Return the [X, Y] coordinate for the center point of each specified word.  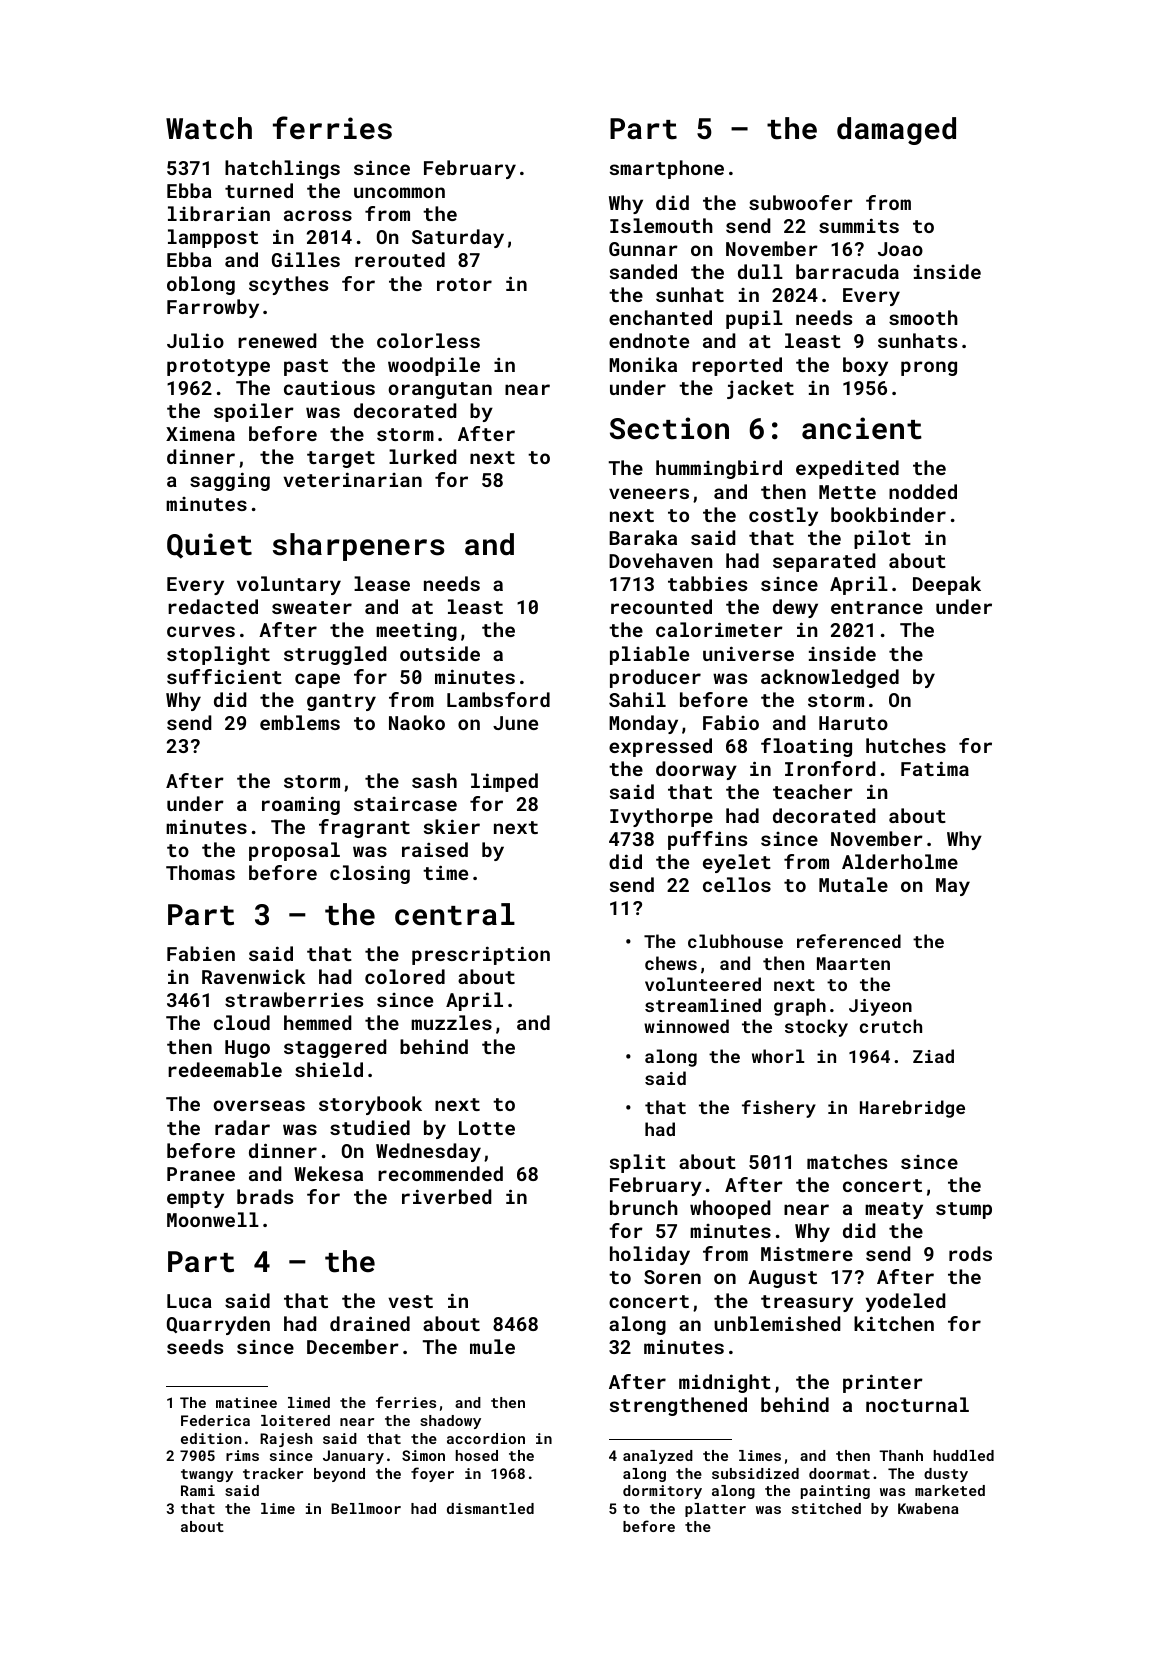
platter [715, 1510]
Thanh [901, 1455]
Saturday [458, 238]
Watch [209, 128]
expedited [847, 469]
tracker [273, 1473]
